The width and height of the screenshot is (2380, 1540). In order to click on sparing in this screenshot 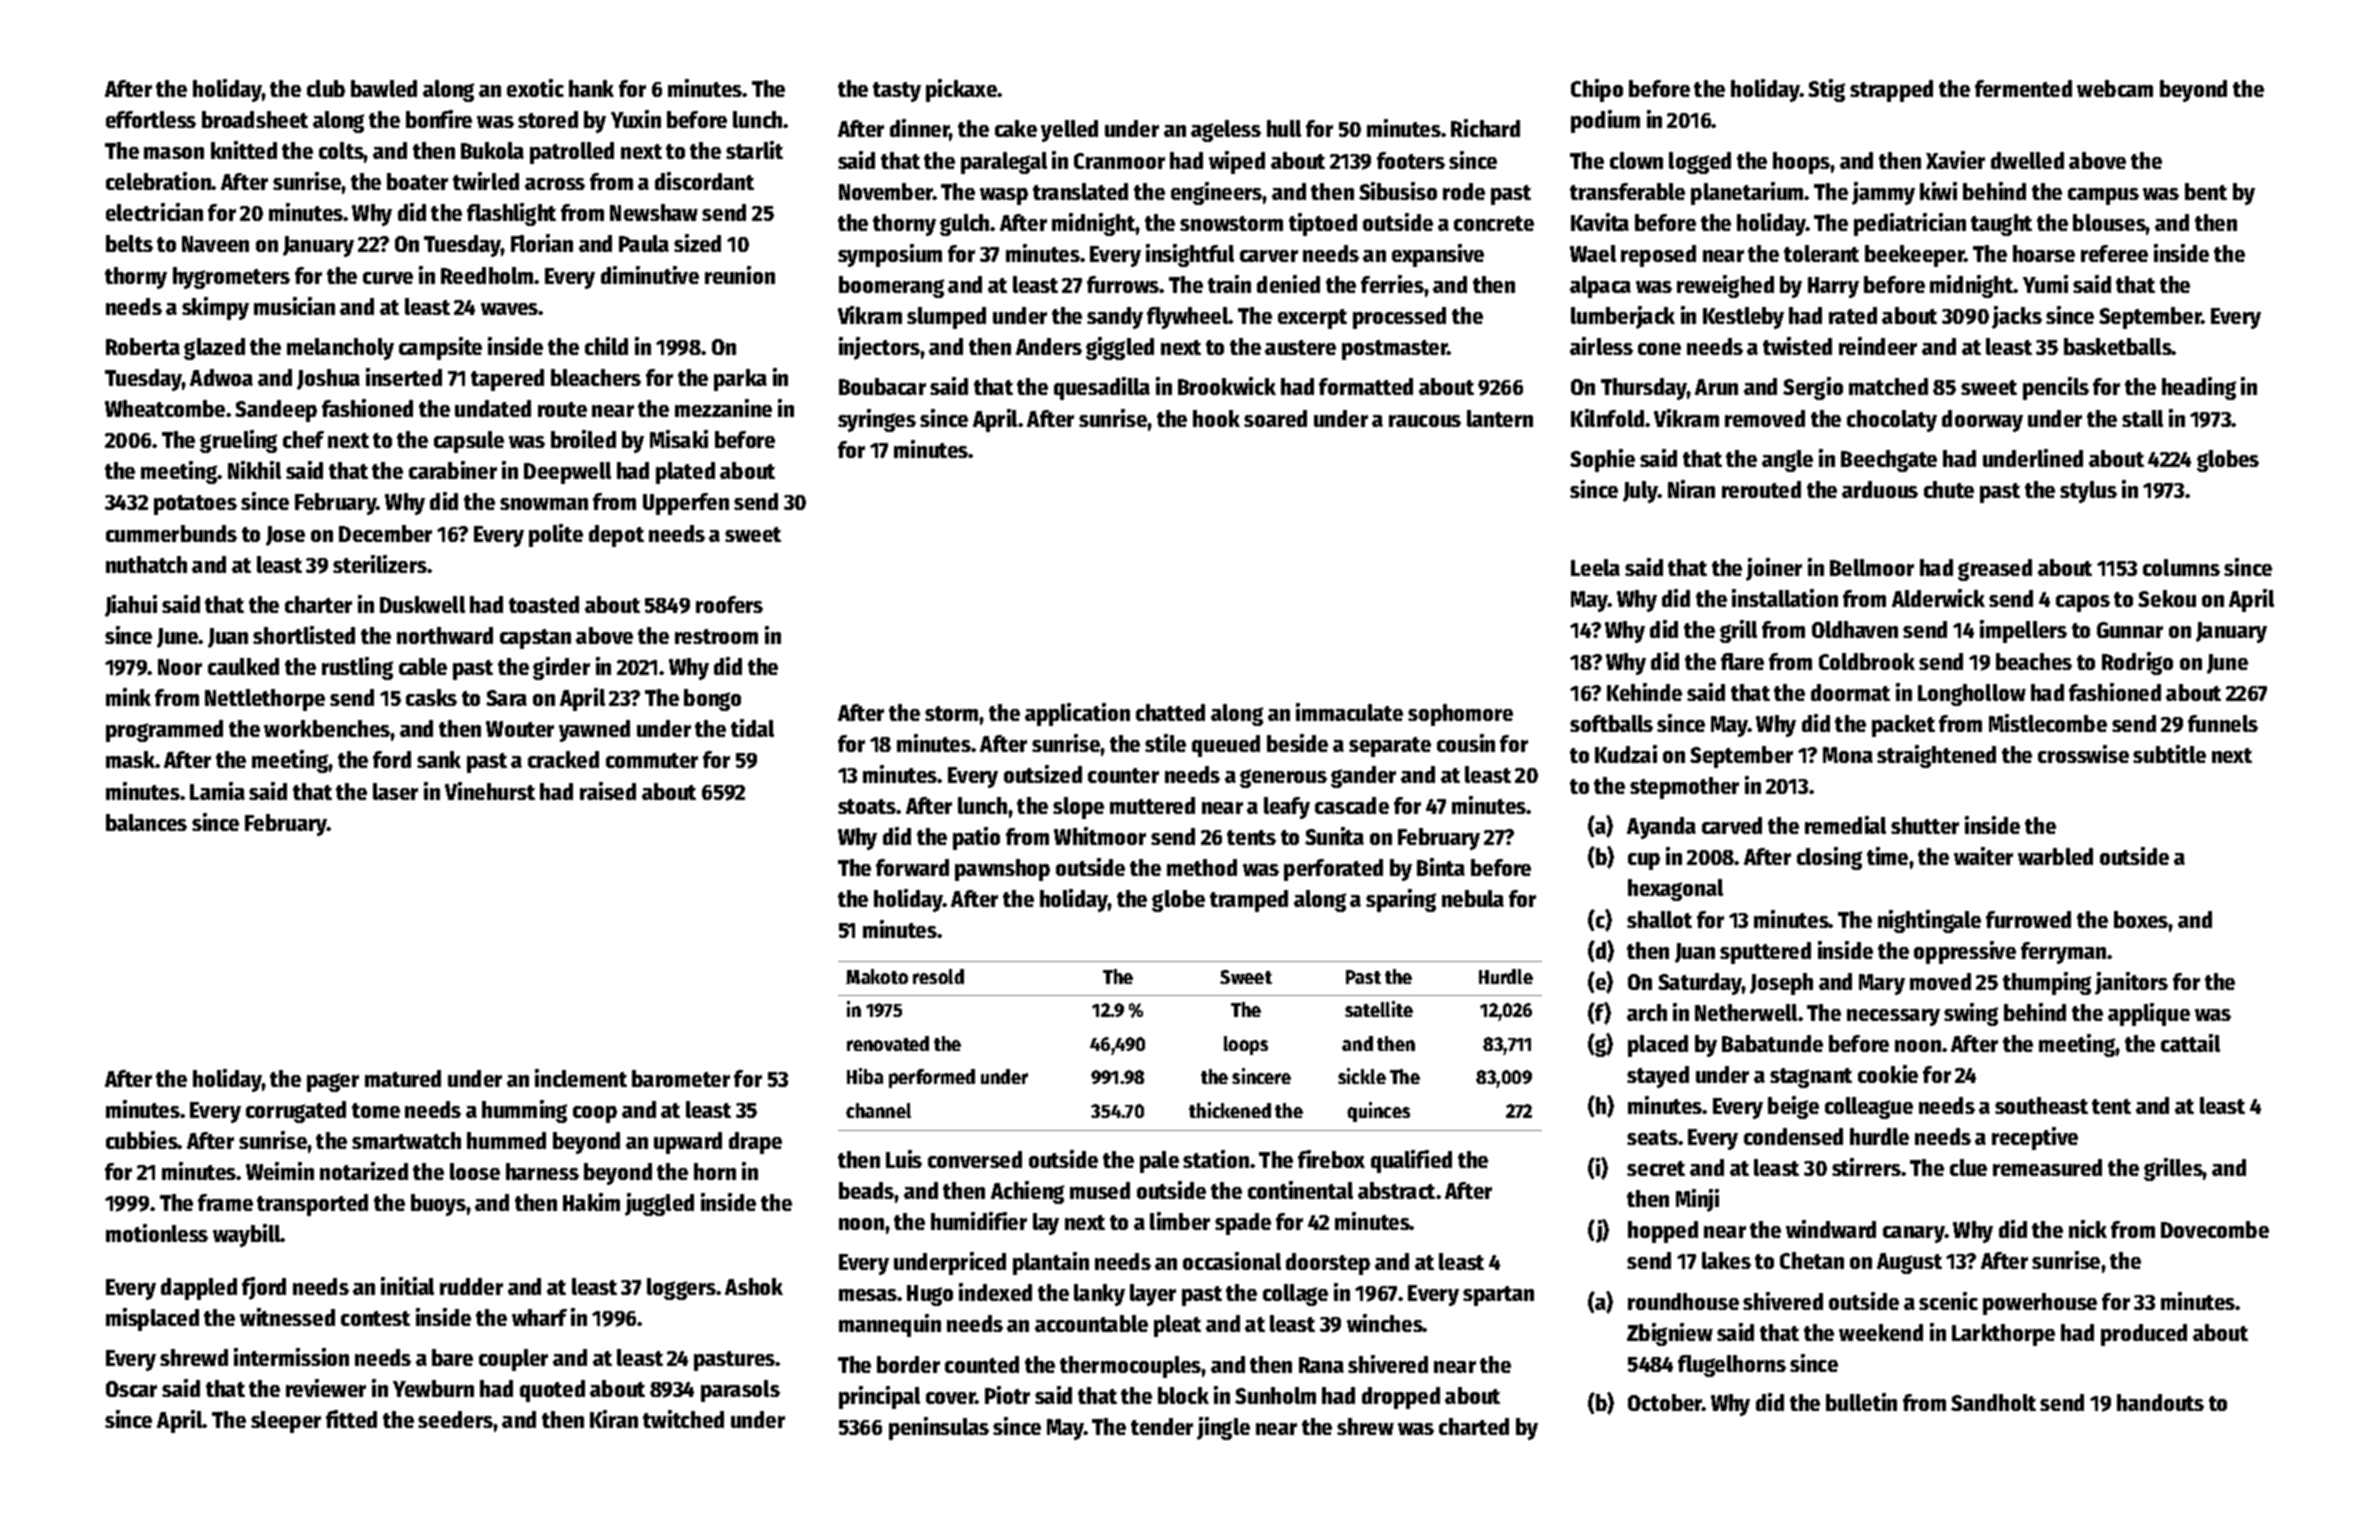, I will do `click(1401, 900)`.
